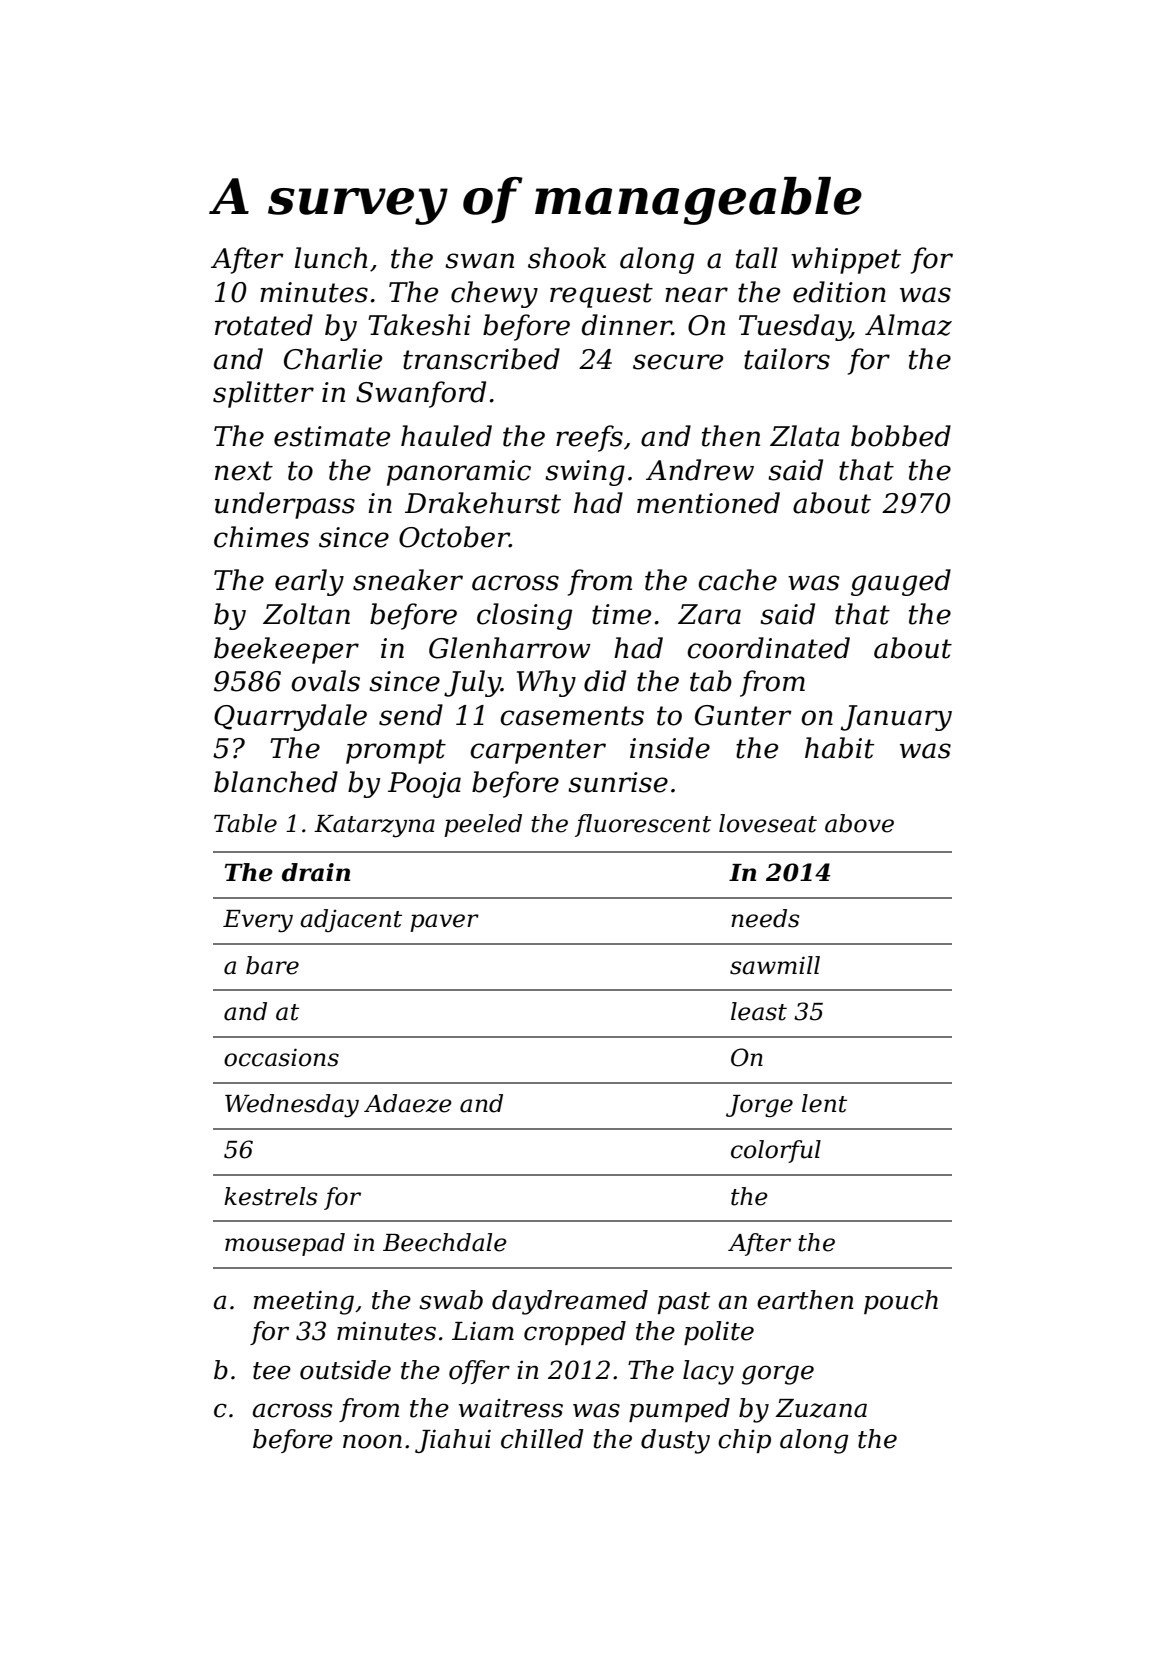 This image has width=1165, height=1654. I want to click on time, so click(621, 614).
